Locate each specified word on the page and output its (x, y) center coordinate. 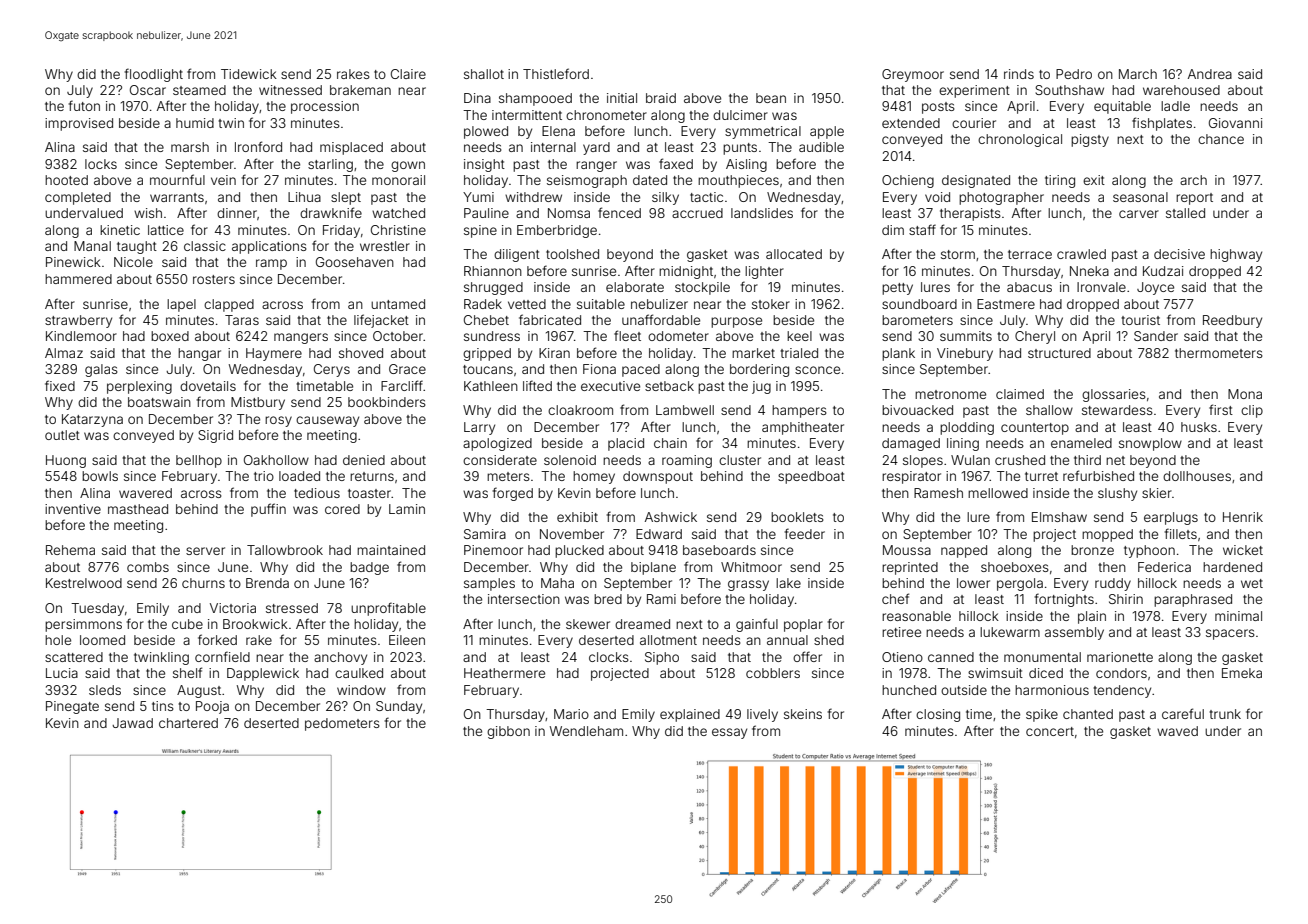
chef (895, 598)
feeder (804, 533)
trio (264, 476)
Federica (1164, 567)
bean (771, 98)
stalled (1185, 213)
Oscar (148, 90)
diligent (517, 255)
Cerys (332, 370)
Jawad (132, 723)
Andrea (1210, 74)
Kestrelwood (84, 583)
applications (269, 247)
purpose (736, 322)
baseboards (719, 550)
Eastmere (1006, 304)
